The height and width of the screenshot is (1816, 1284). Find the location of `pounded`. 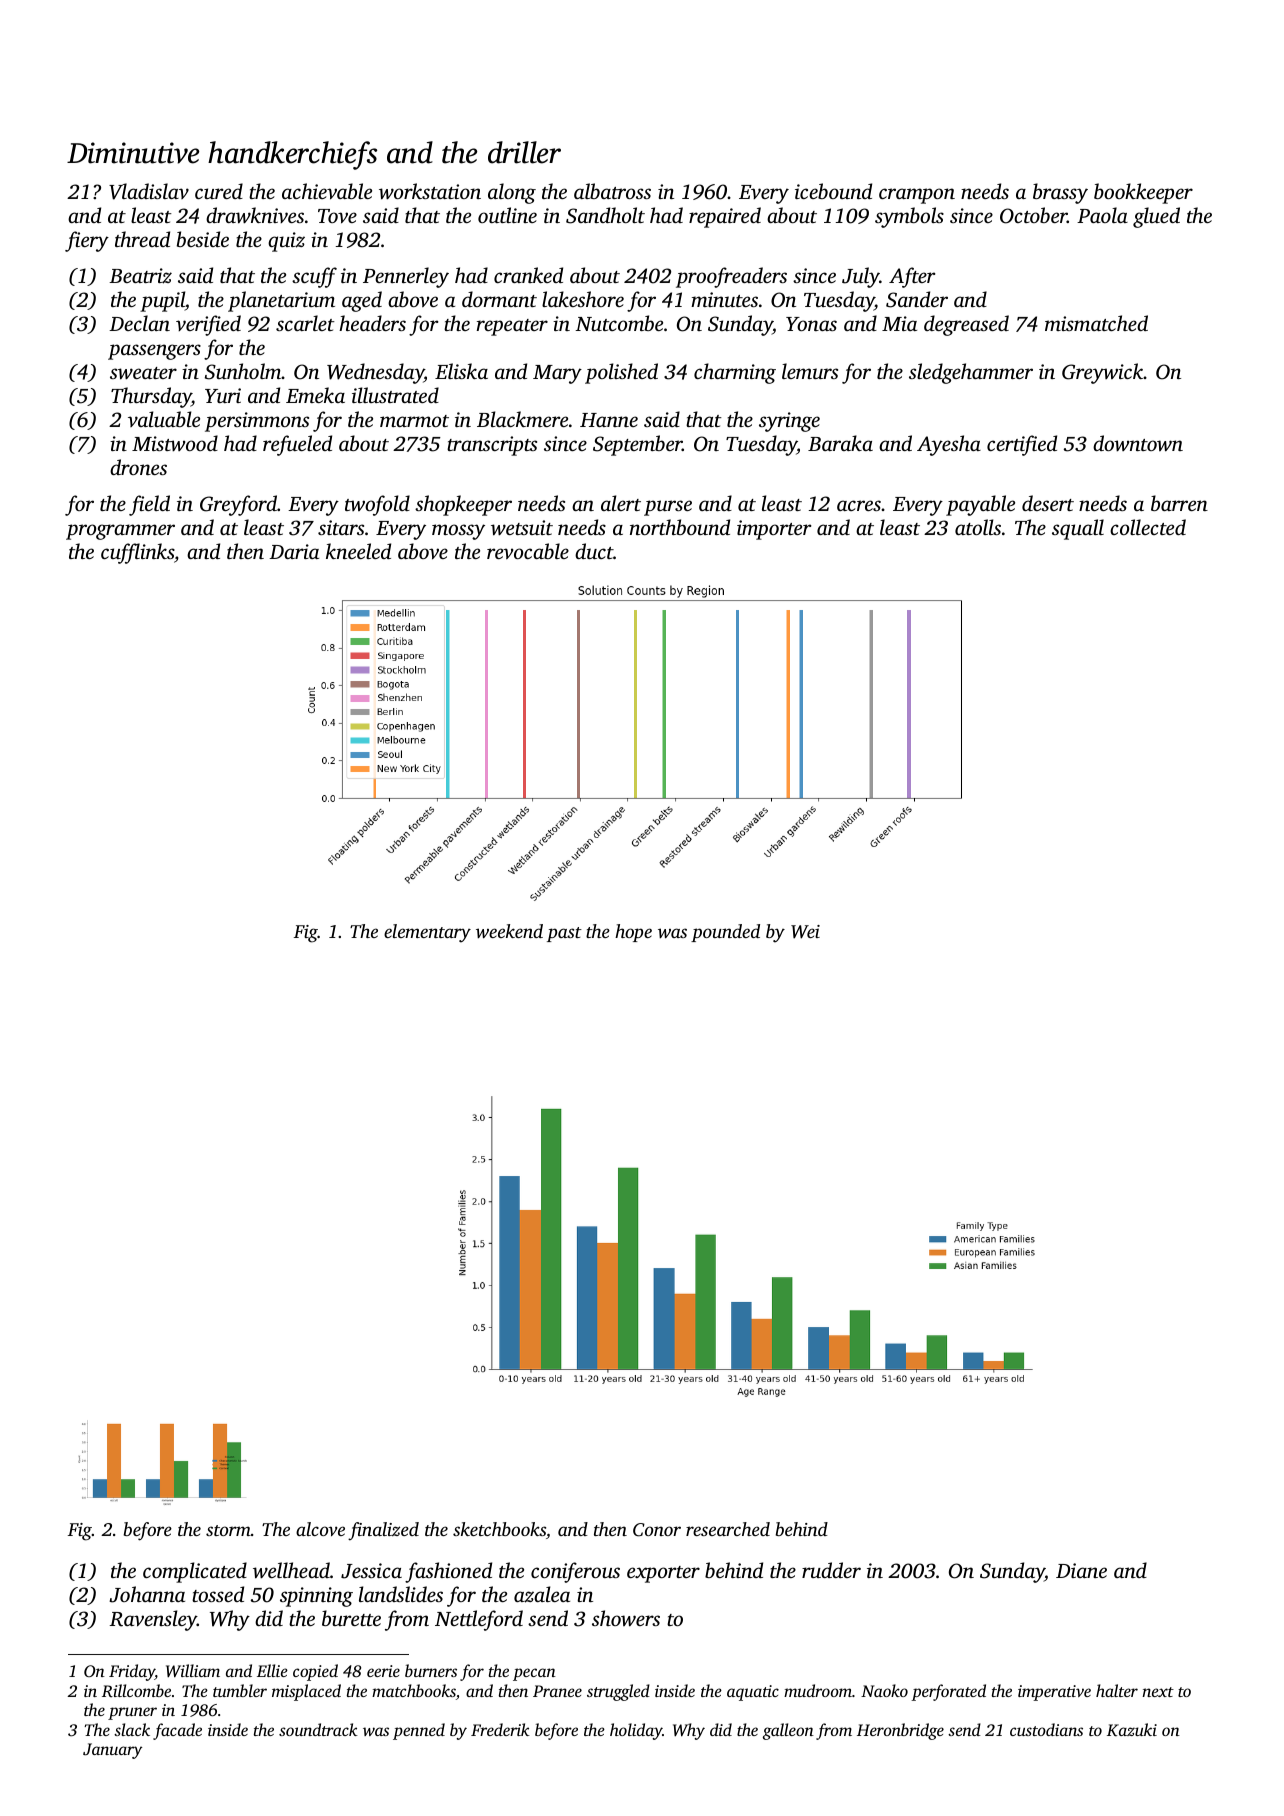

pounded is located at coordinates (725, 933).
